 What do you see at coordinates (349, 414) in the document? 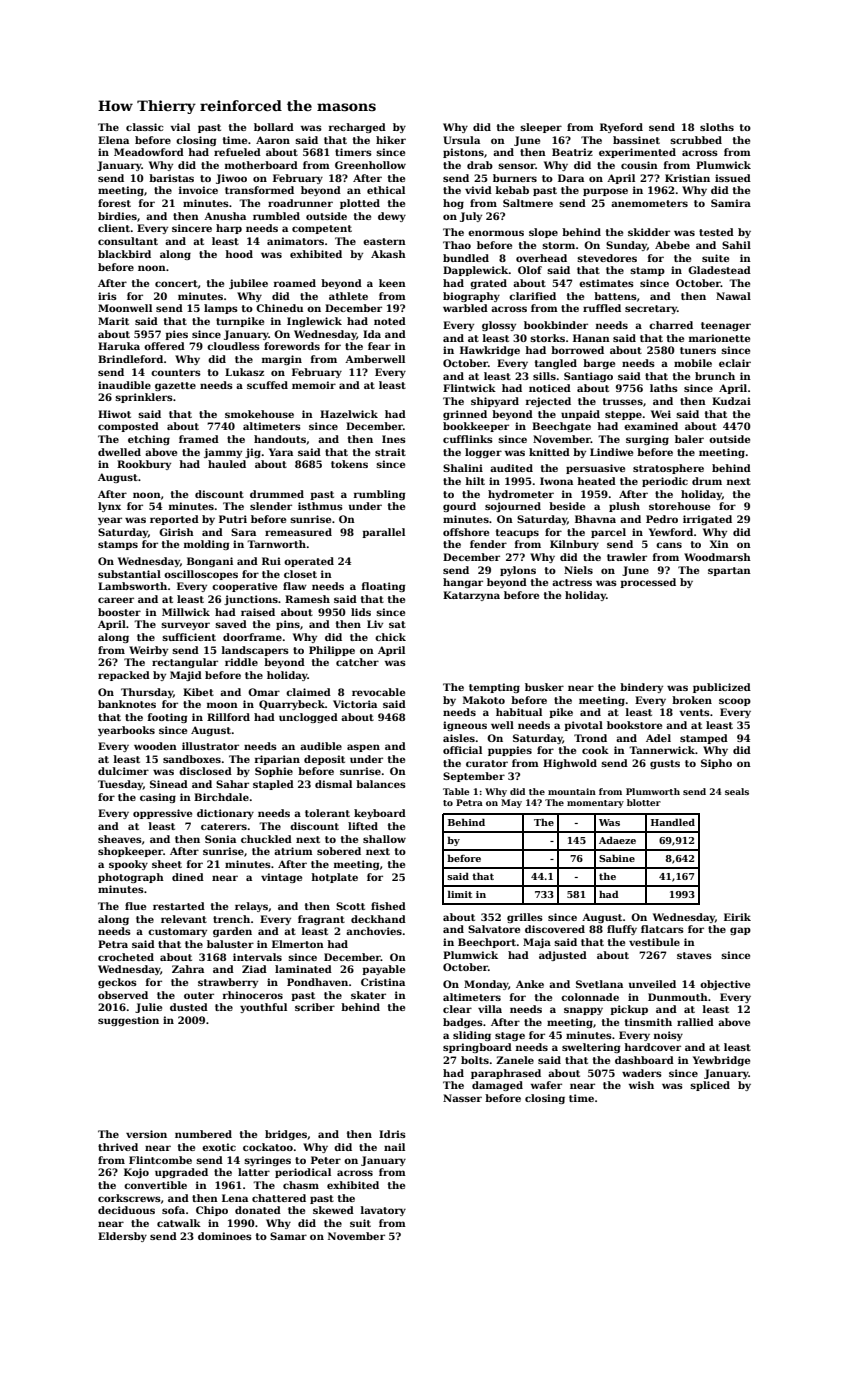
I see `Hazelwick` at bounding box center [349, 414].
